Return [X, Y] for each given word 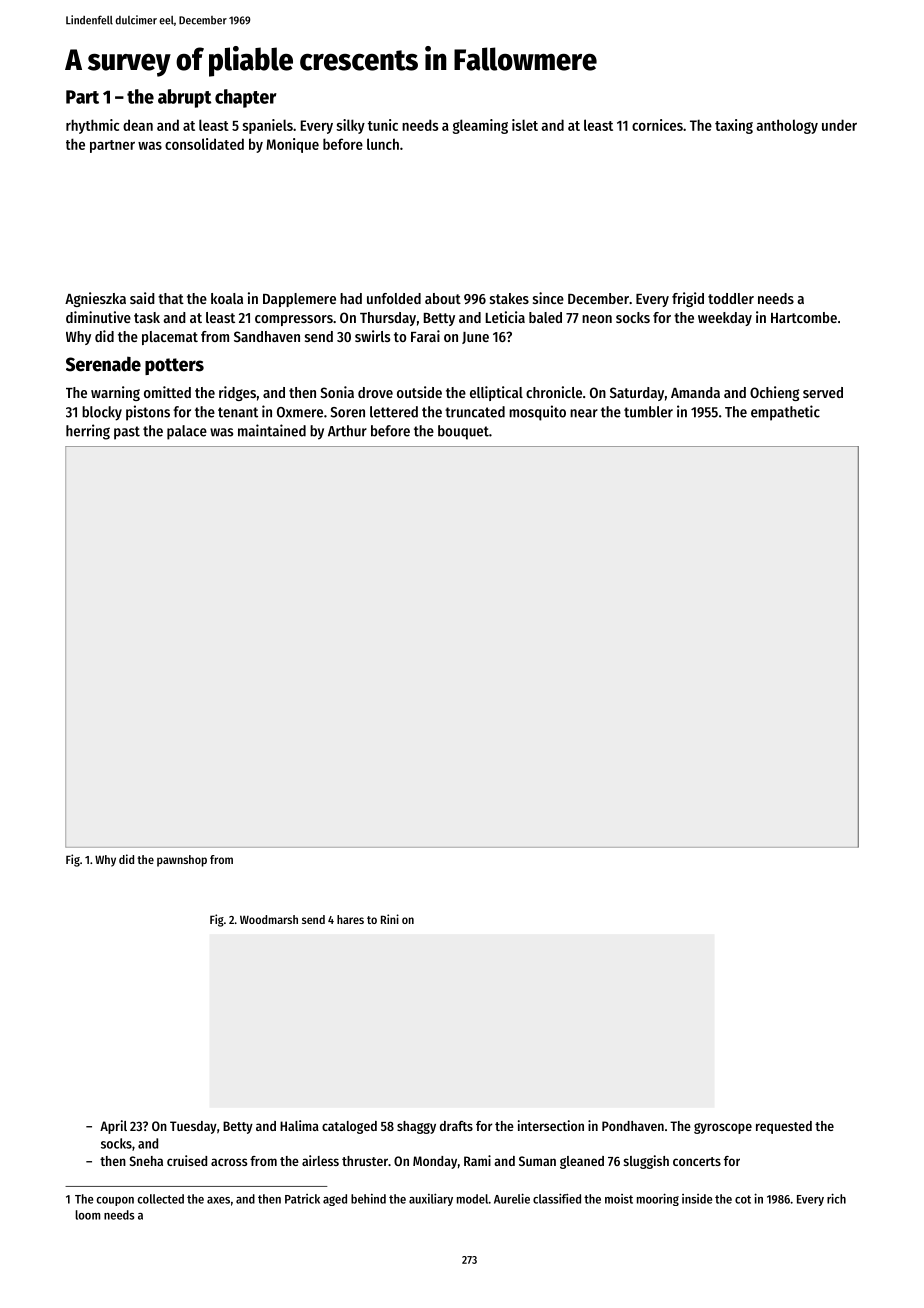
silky [350, 126]
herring [88, 432]
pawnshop [182, 861]
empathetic [785, 413]
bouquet [463, 432]
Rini [390, 919]
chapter [246, 98]
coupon [115, 1201]
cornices [657, 125]
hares [350, 919]
